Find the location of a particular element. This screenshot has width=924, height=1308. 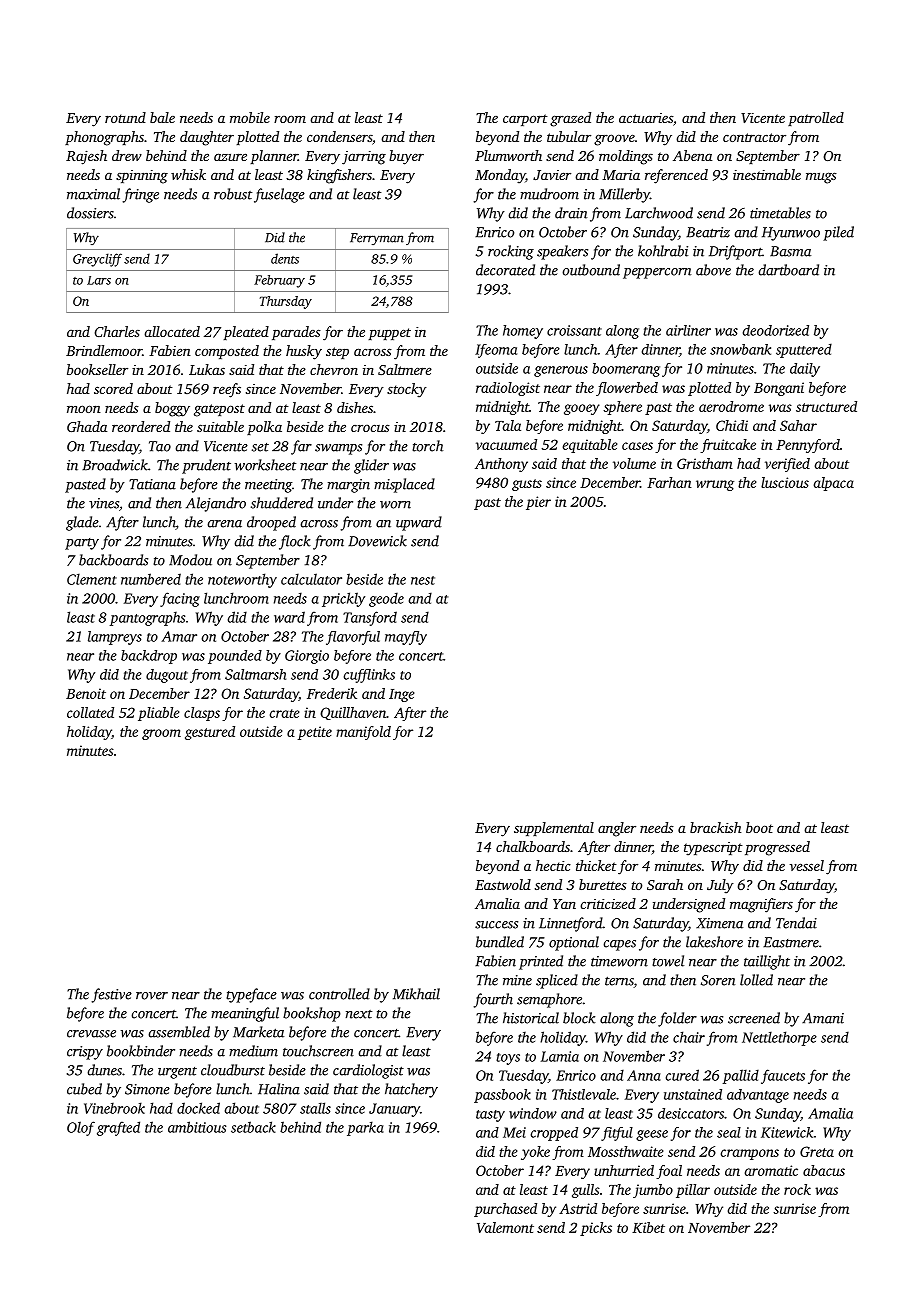

festive is located at coordinates (112, 995).
